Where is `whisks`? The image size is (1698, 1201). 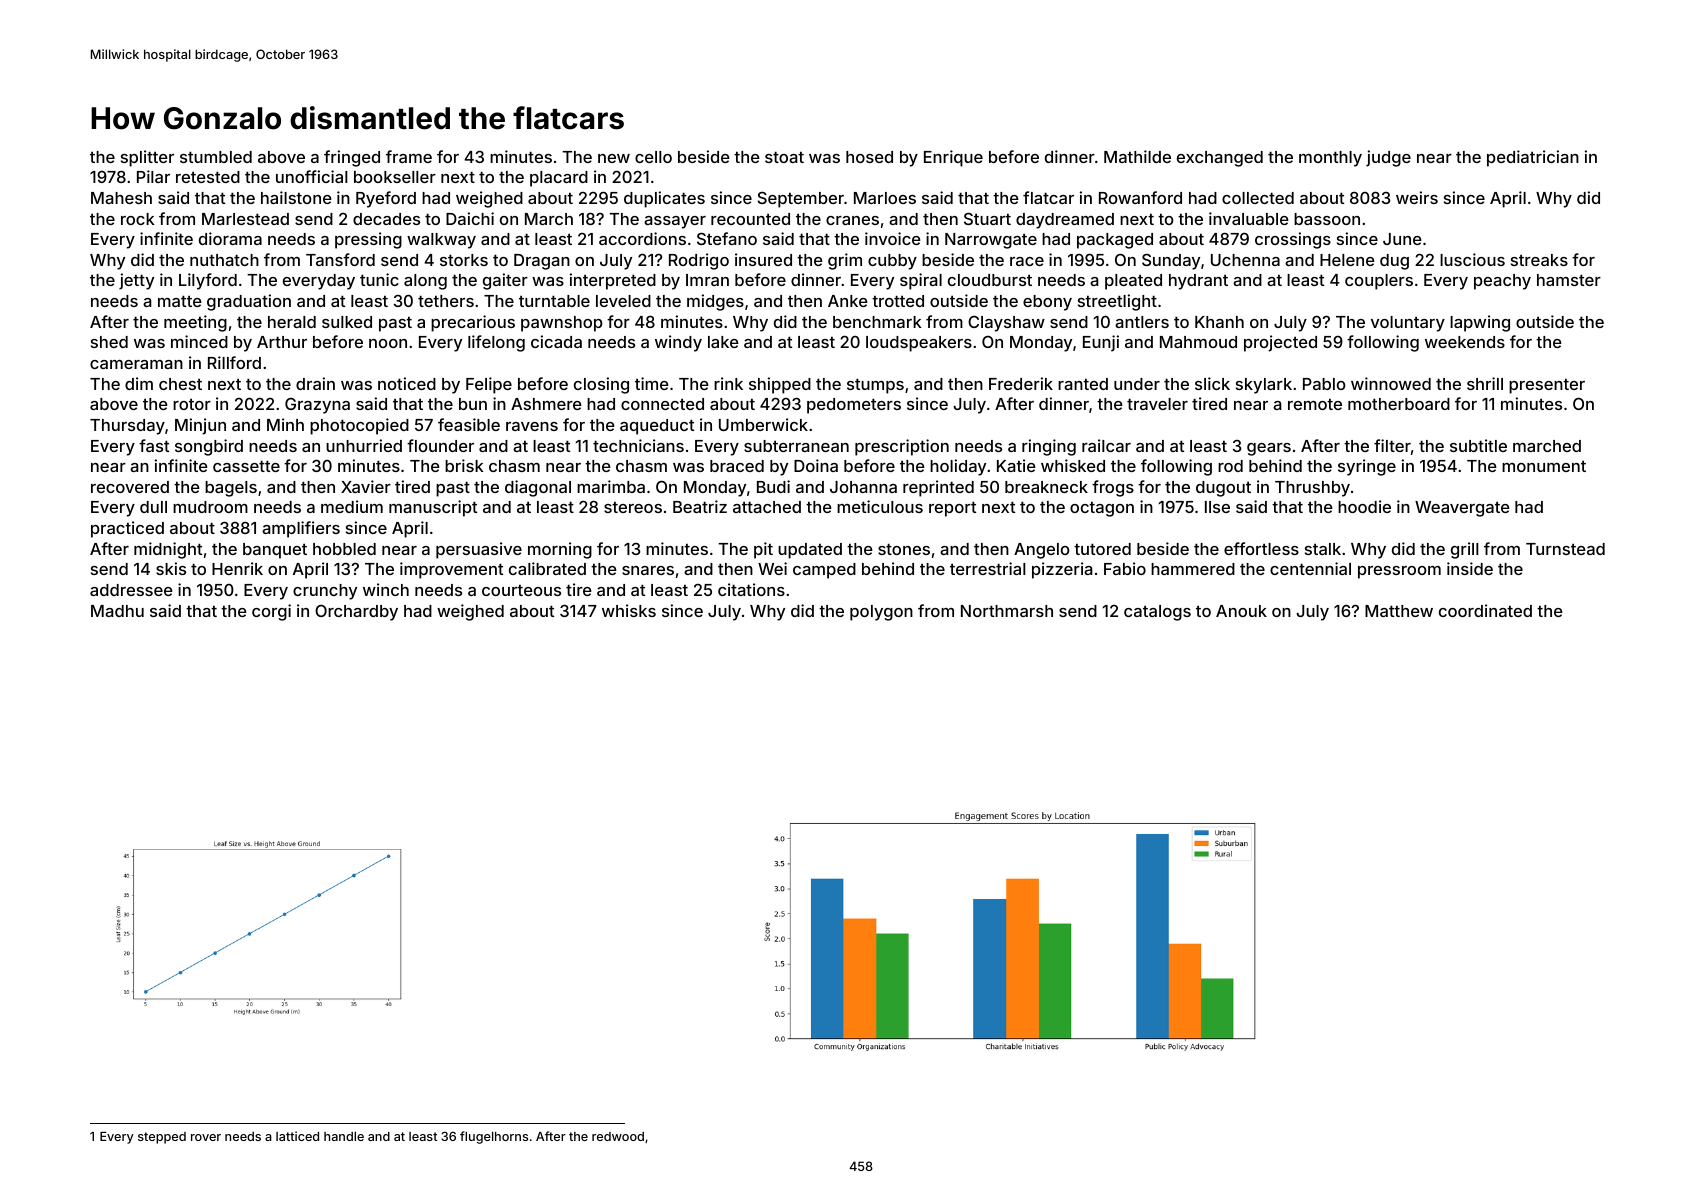 whisks is located at coordinates (629, 610).
